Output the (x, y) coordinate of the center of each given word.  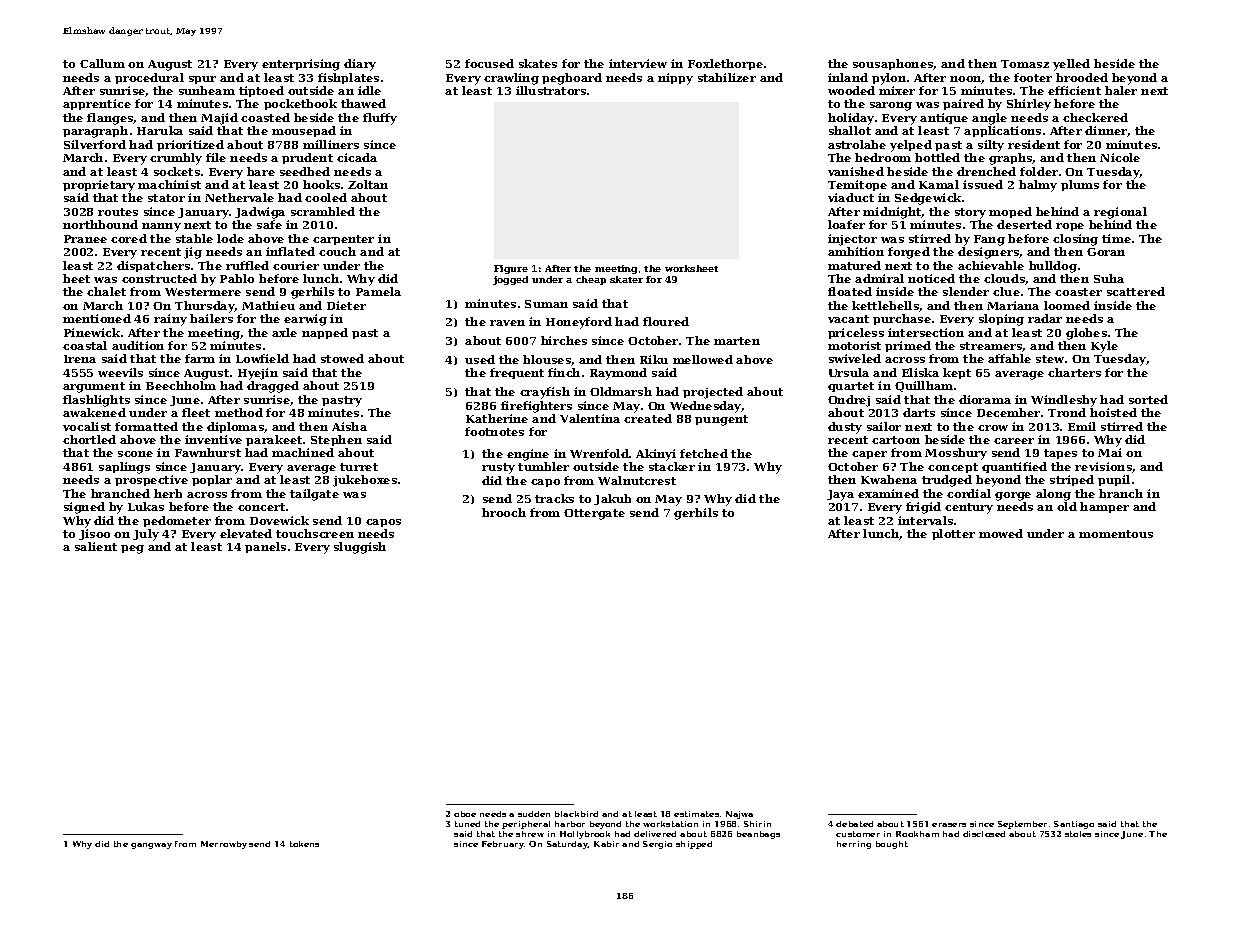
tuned (467, 824)
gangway (151, 846)
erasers (949, 825)
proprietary (99, 186)
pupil (1114, 480)
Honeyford (579, 323)
